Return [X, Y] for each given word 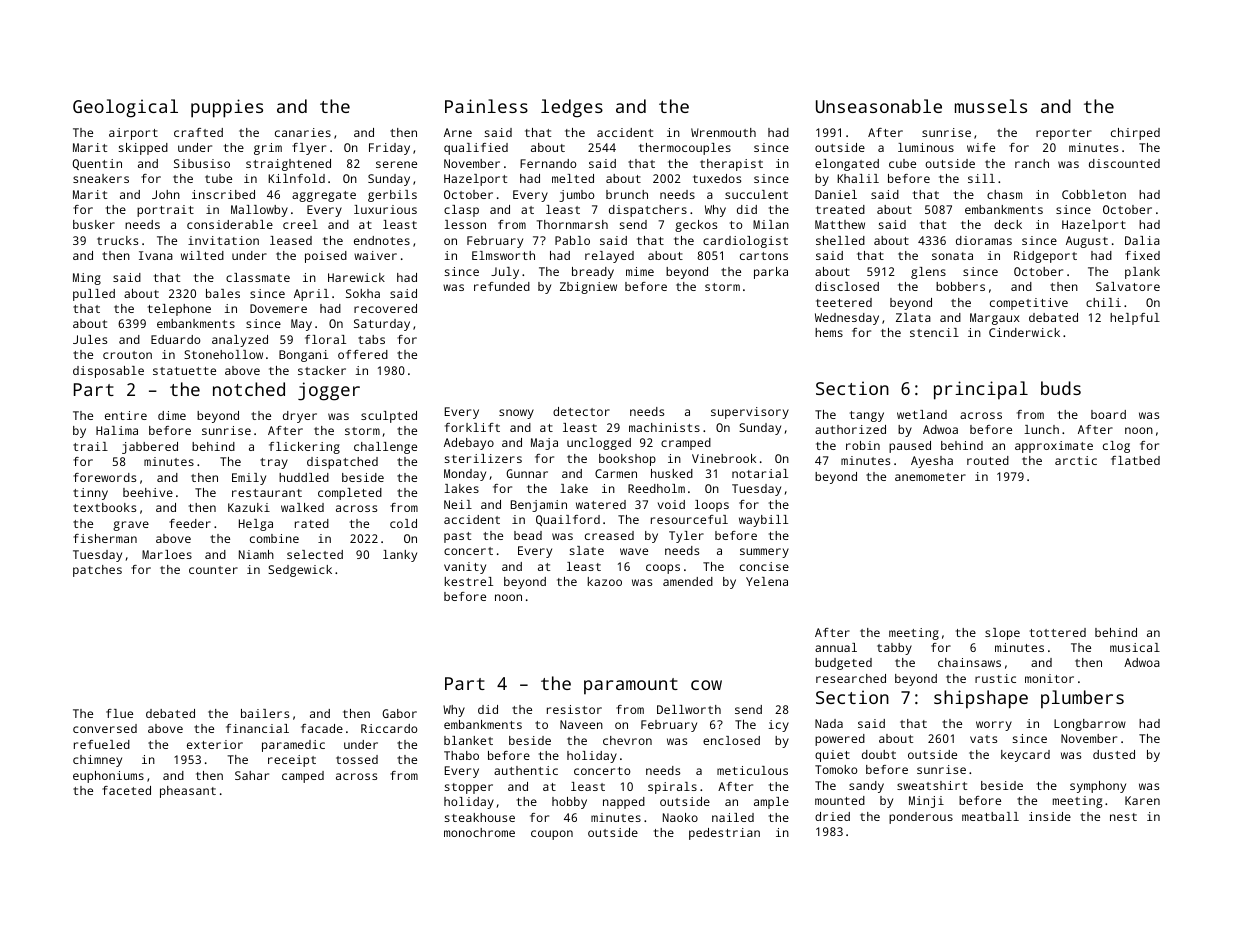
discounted [1124, 163]
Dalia [1142, 240]
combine [274, 538]
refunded [502, 286]
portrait [165, 211]
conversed [105, 728]
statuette [184, 371]
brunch [627, 194]
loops [712, 506]
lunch [1041, 429]
